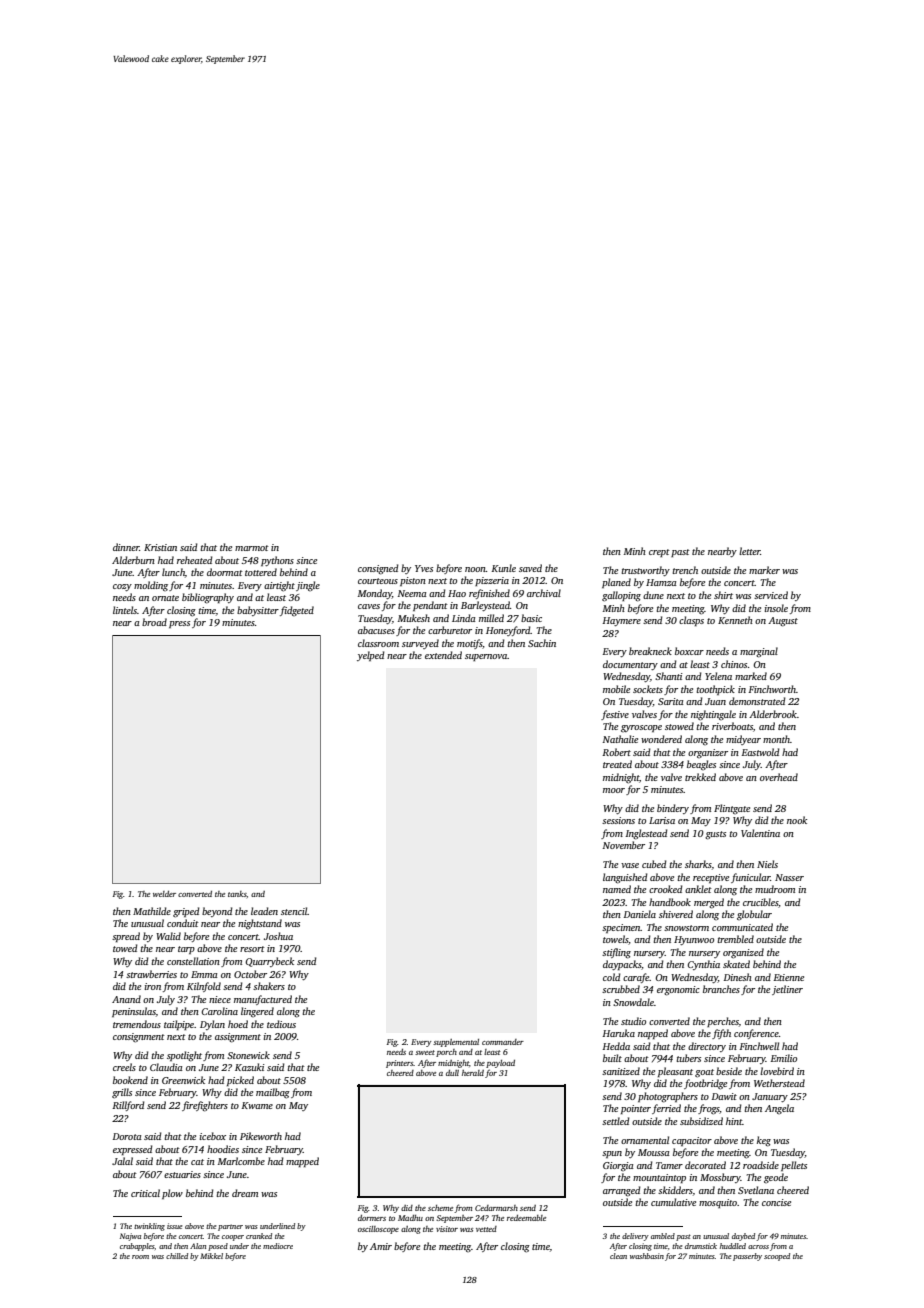 The width and height of the screenshot is (924, 1308). I want to click on cooper, so click(233, 1238).
